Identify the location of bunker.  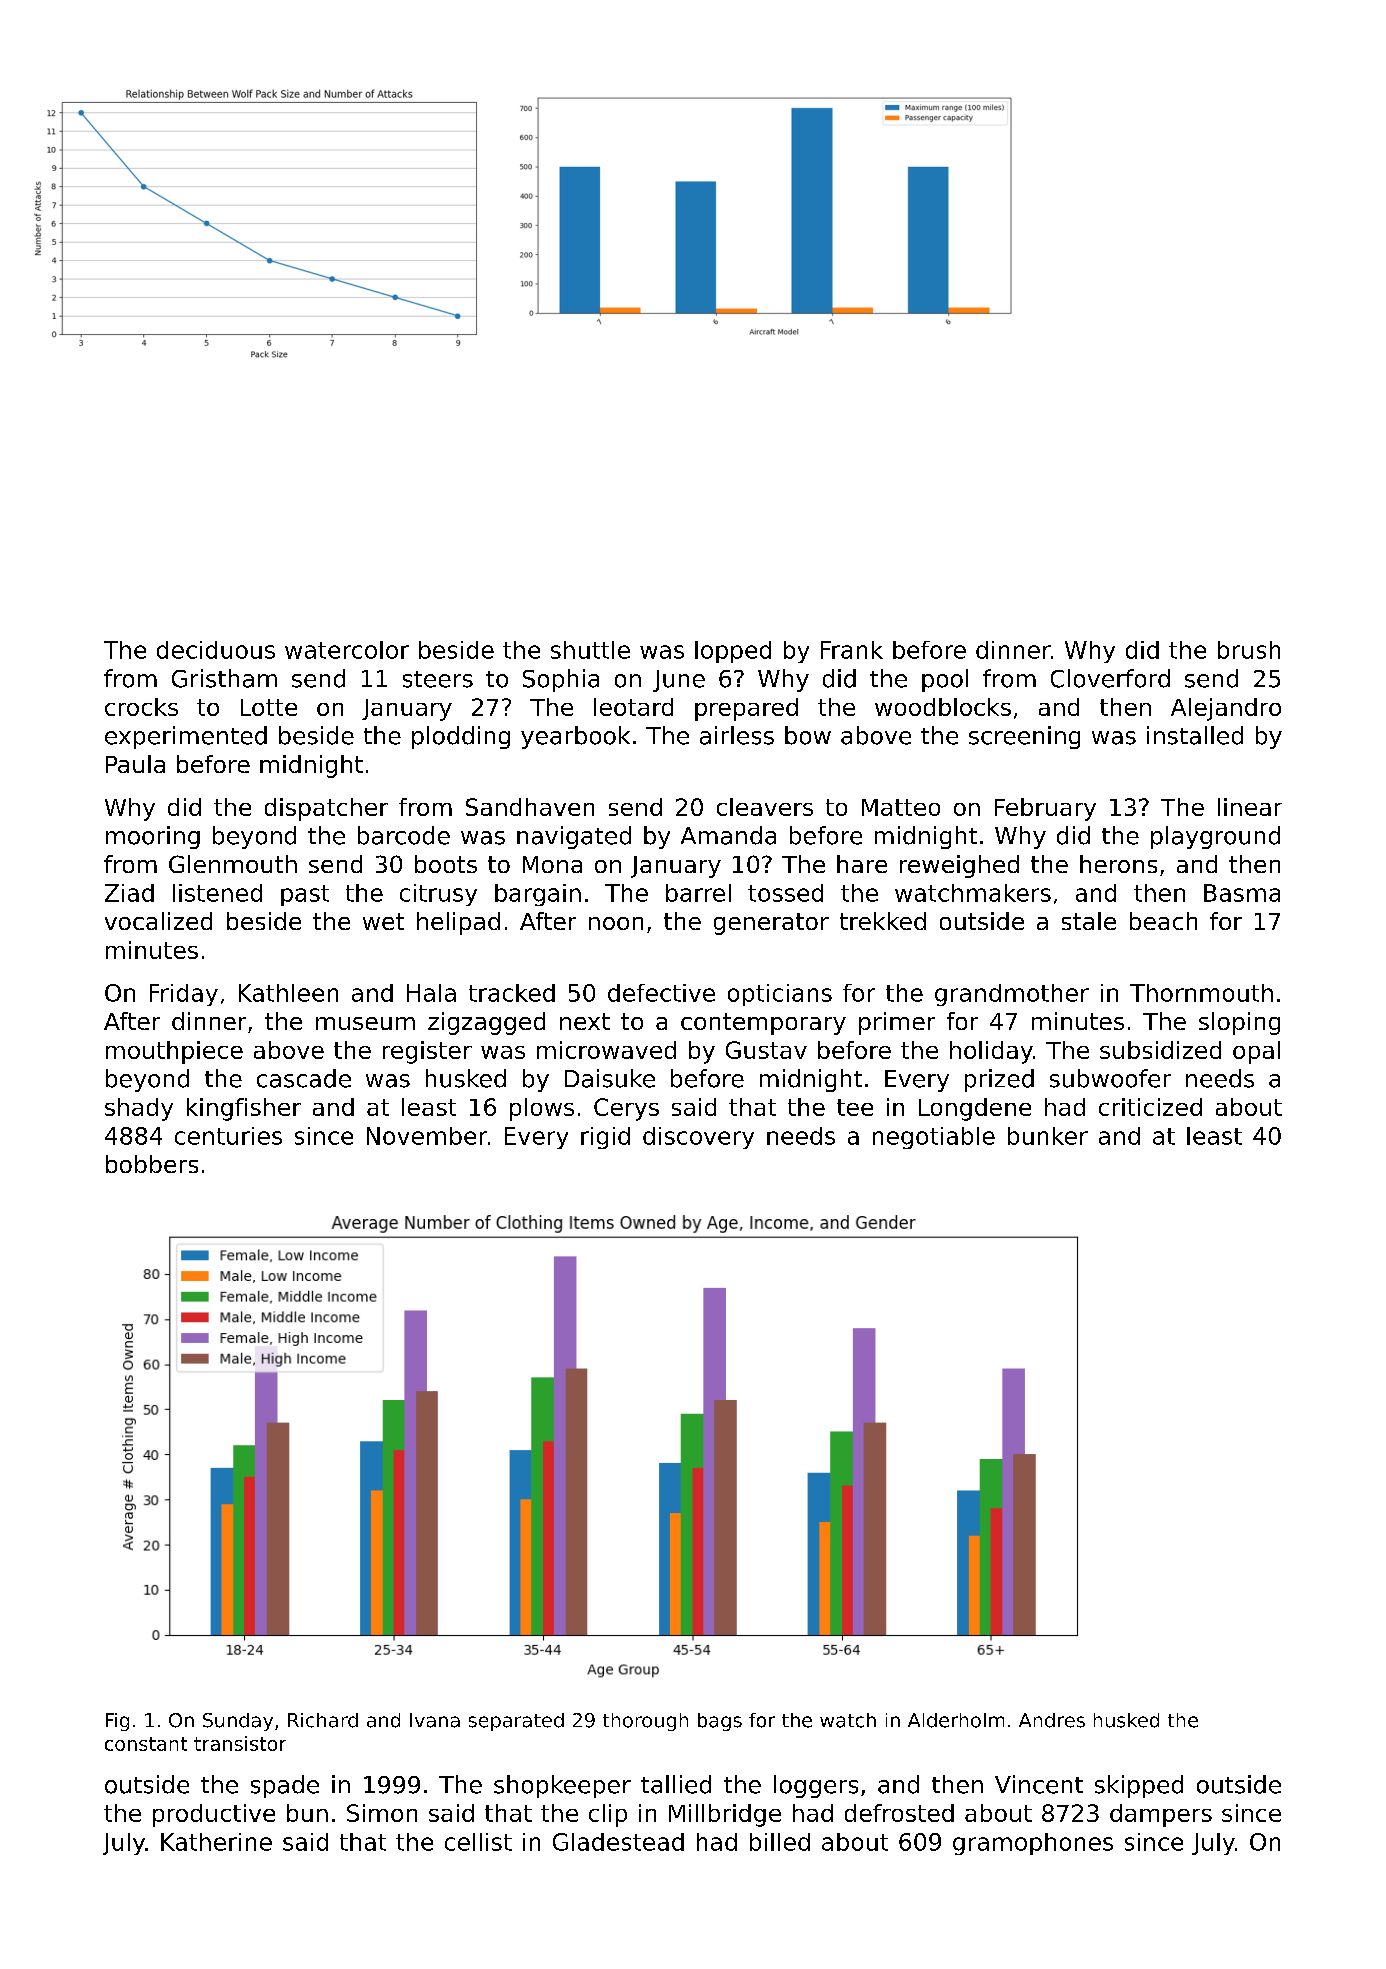
(1048, 1136).
